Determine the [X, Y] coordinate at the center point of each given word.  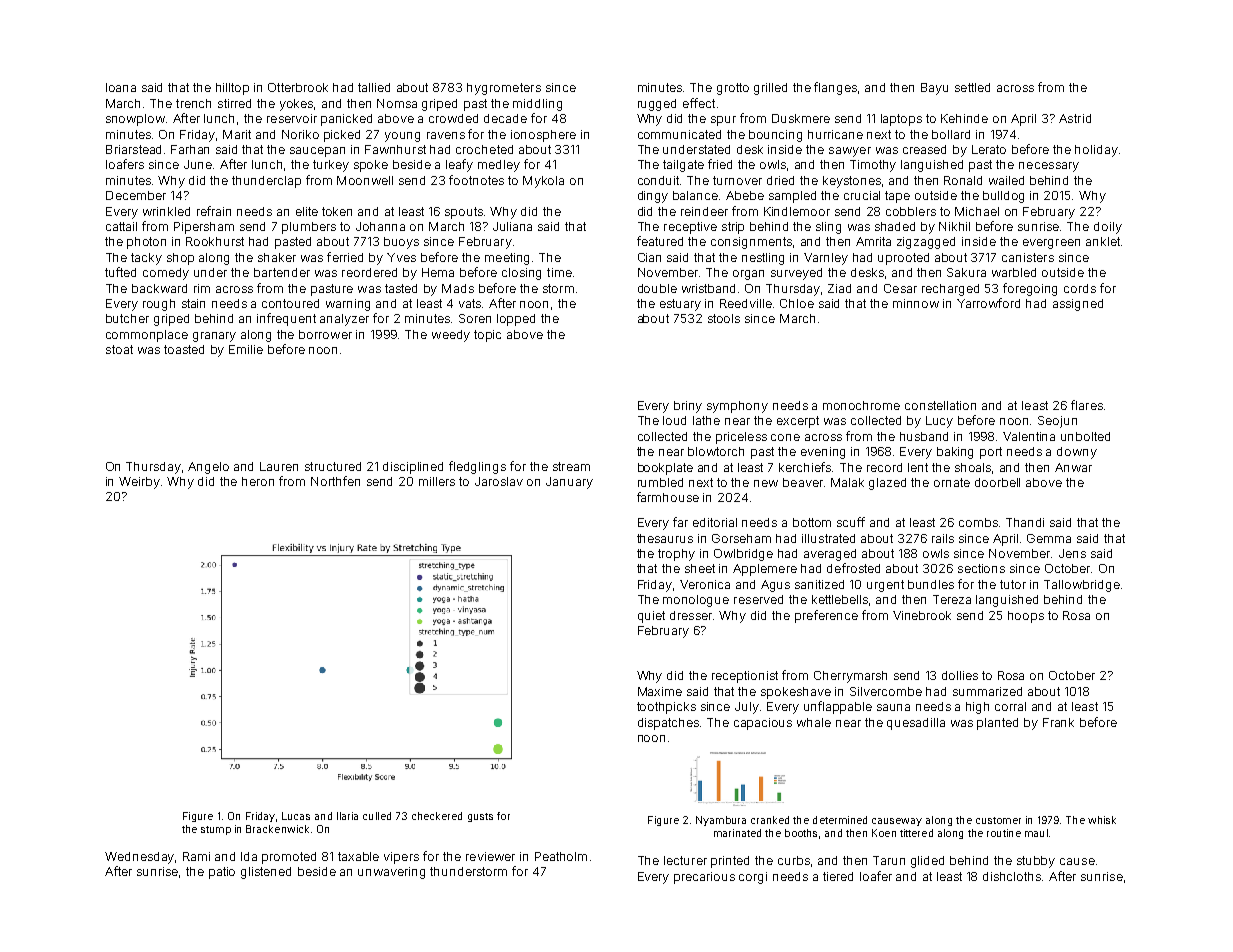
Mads [458, 288]
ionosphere [543, 136]
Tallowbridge [1082, 586]
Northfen [335, 481]
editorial [715, 522]
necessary [1049, 167]
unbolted [1085, 436]
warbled [1014, 272]
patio [222, 873]
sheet [700, 568]
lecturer [685, 860]
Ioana [121, 87]
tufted [120, 272]
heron [258, 481]
